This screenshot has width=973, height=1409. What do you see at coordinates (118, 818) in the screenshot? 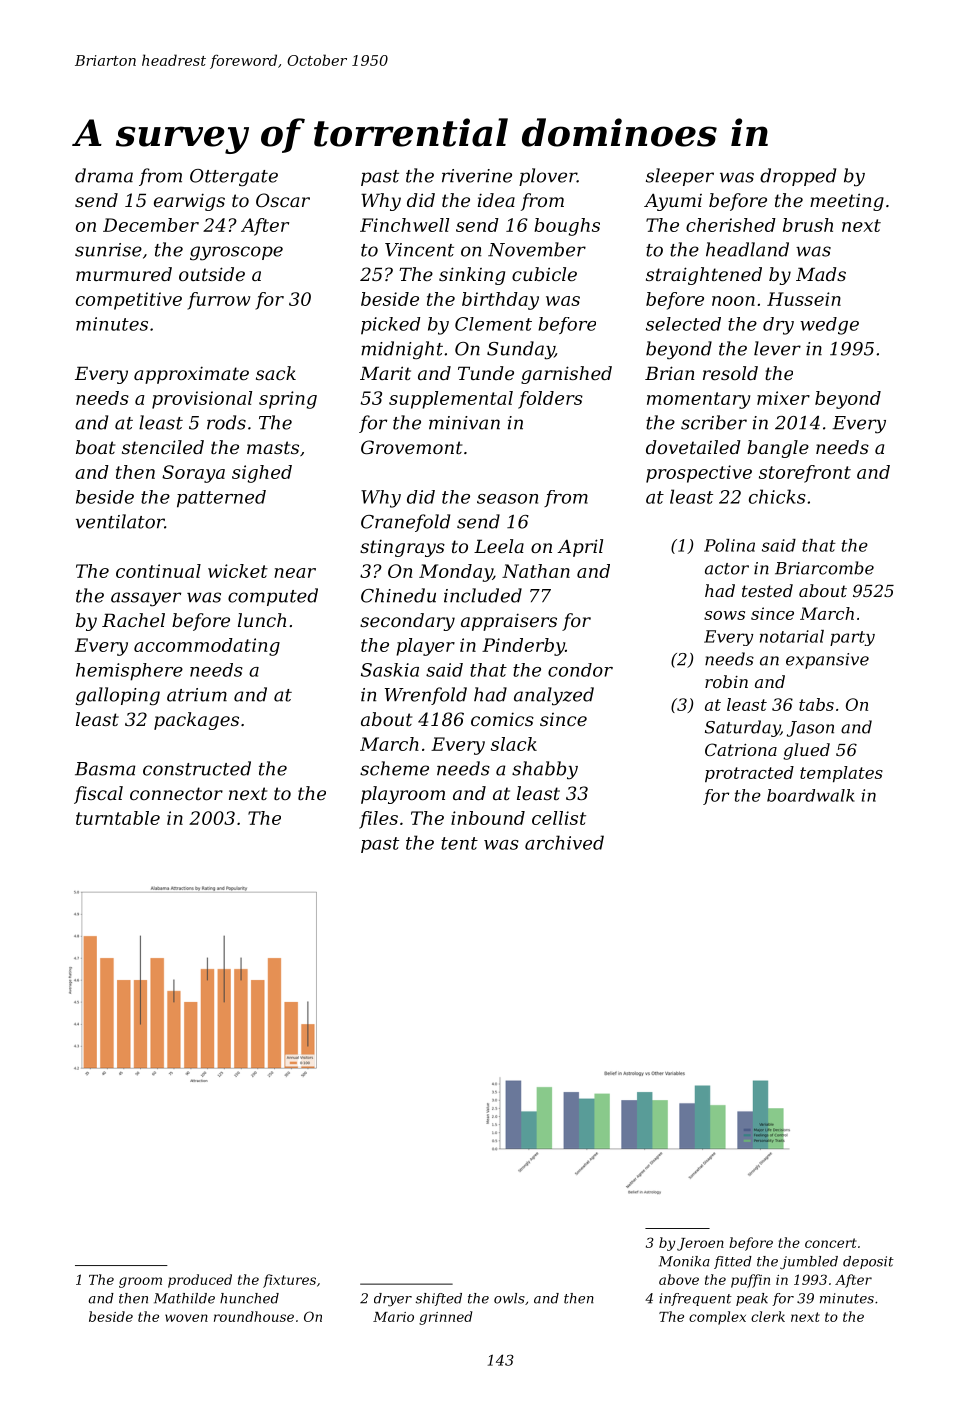
I see `turntable` at bounding box center [118, 818].
